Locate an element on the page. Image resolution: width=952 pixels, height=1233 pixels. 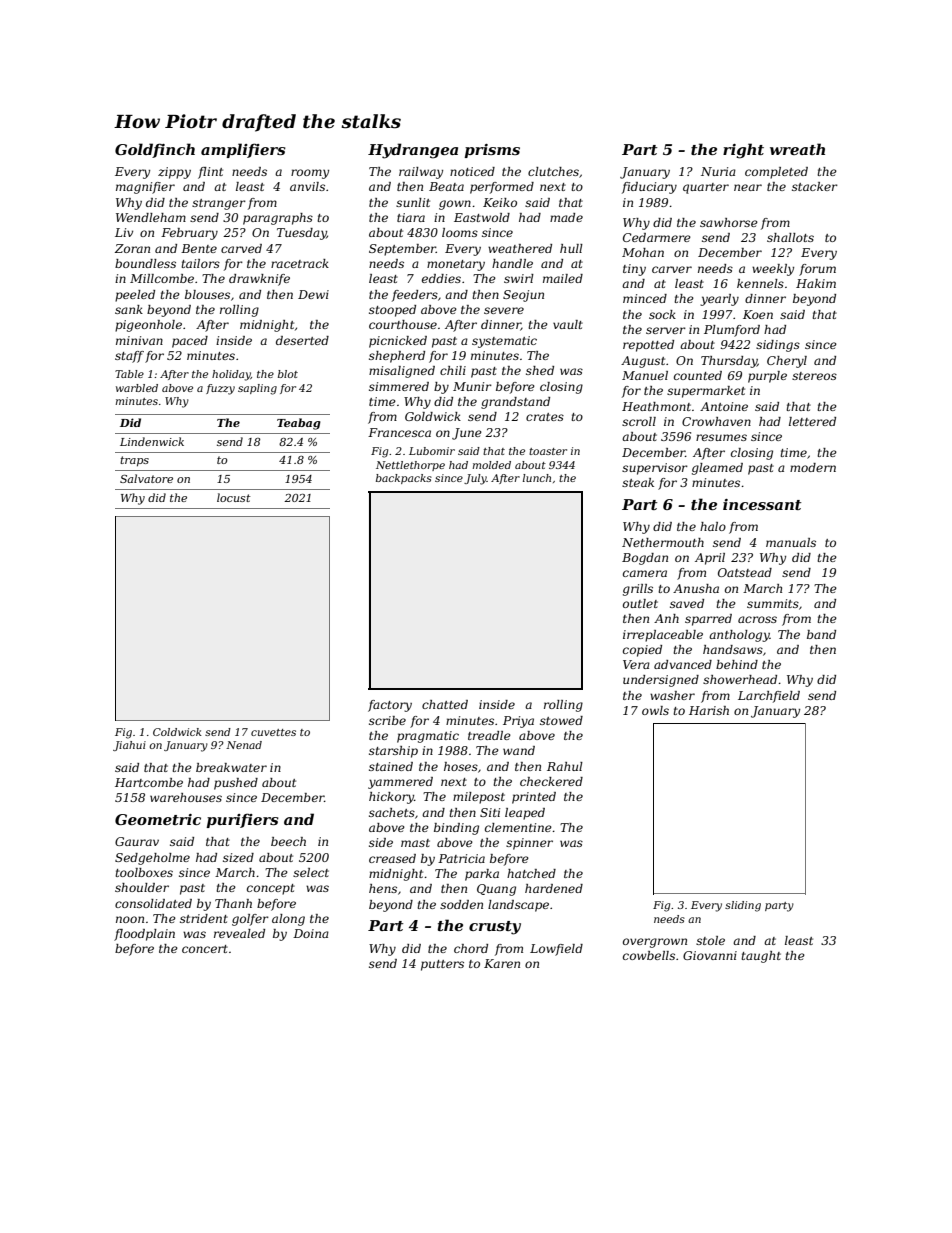
chili is located at coordinates (453, 370).
